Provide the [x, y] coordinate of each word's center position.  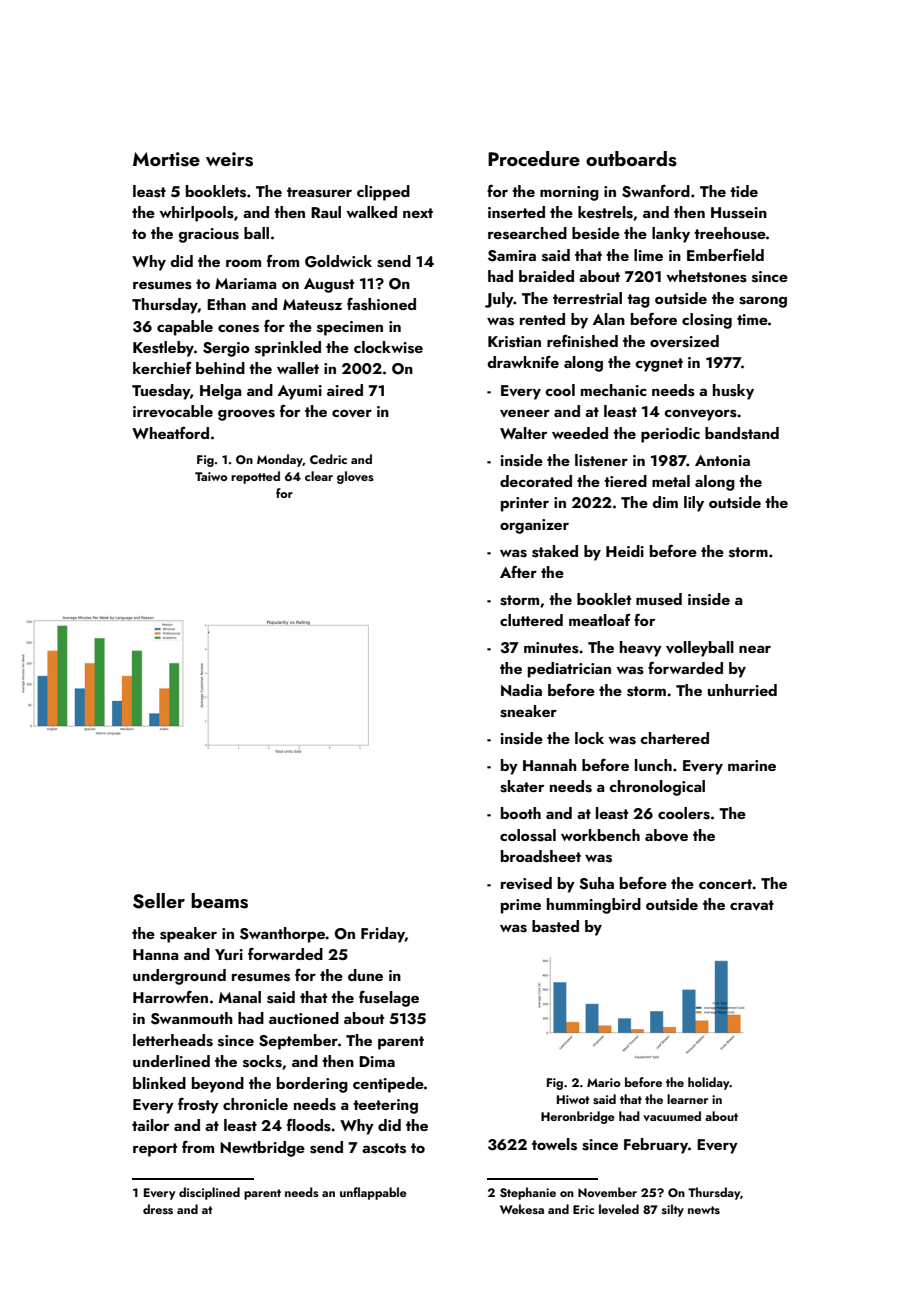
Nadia [521, 690]
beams [219, 901]
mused [659, 599]
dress [158, 1209]
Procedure [534, 158]
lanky [671, 235]
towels [554, 1144]
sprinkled [288, 349]
